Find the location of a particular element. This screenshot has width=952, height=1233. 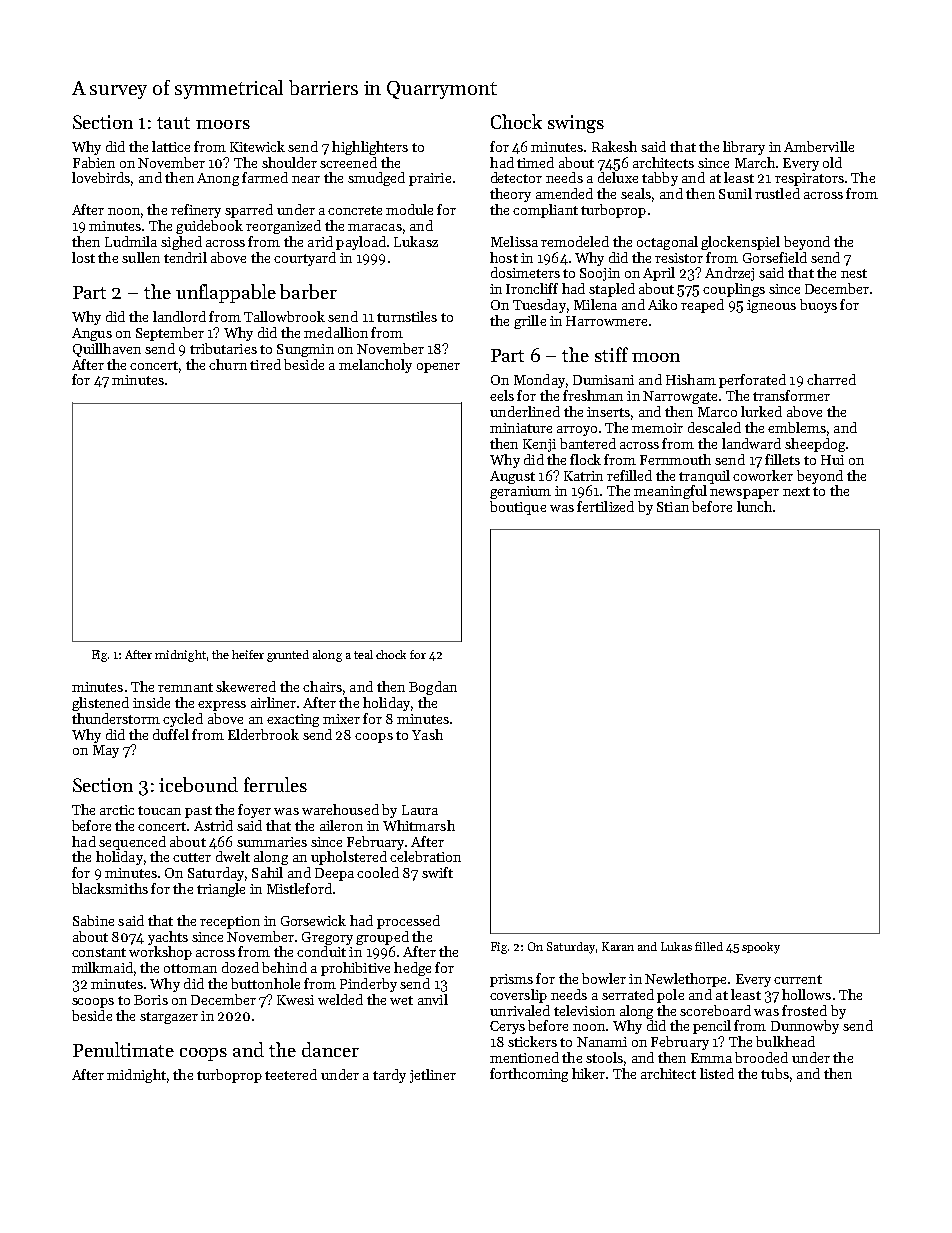

boutique is located at coordinates (518, 508).
